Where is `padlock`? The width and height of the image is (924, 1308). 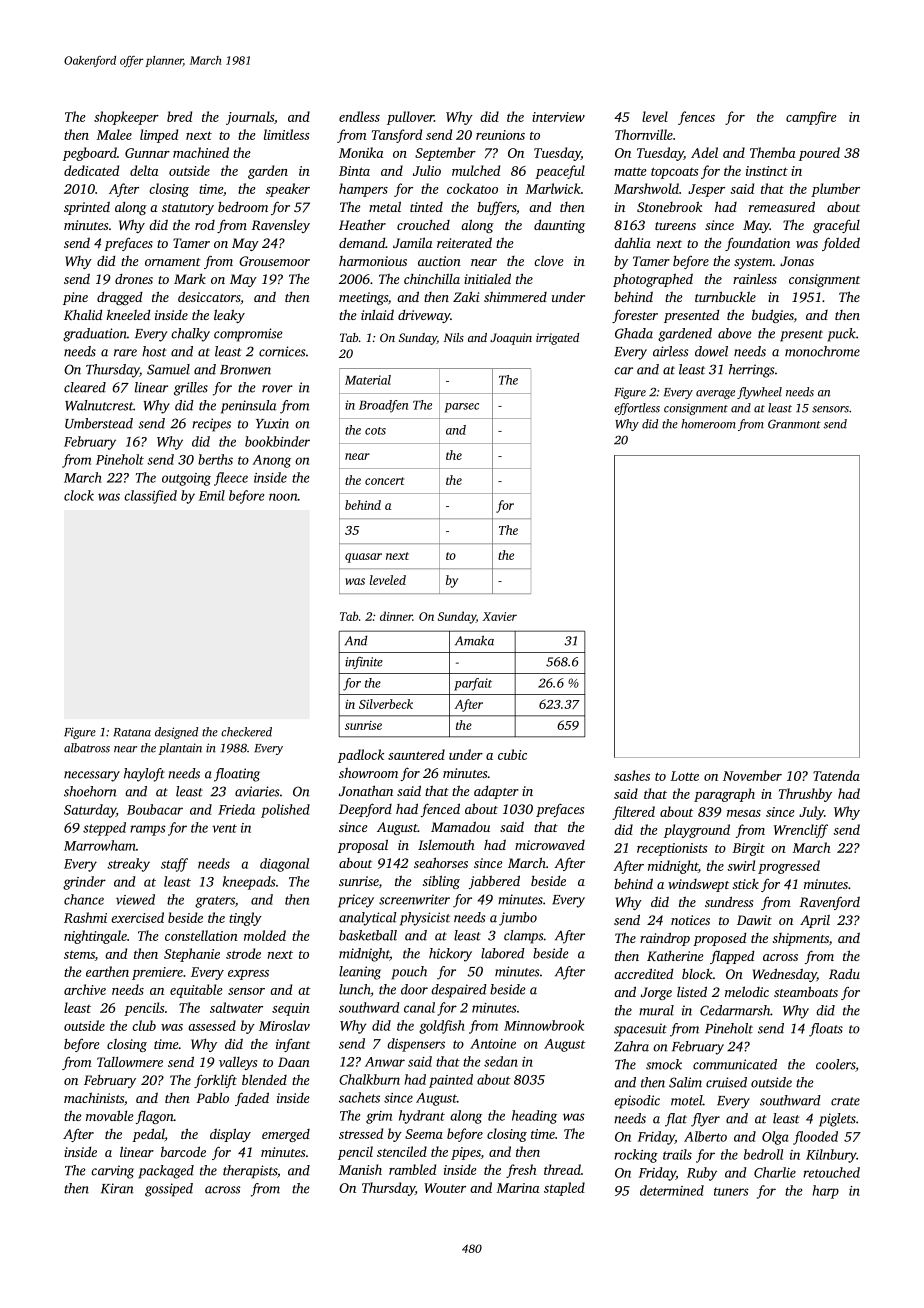 padlock is located at coordinates (361, 756).
